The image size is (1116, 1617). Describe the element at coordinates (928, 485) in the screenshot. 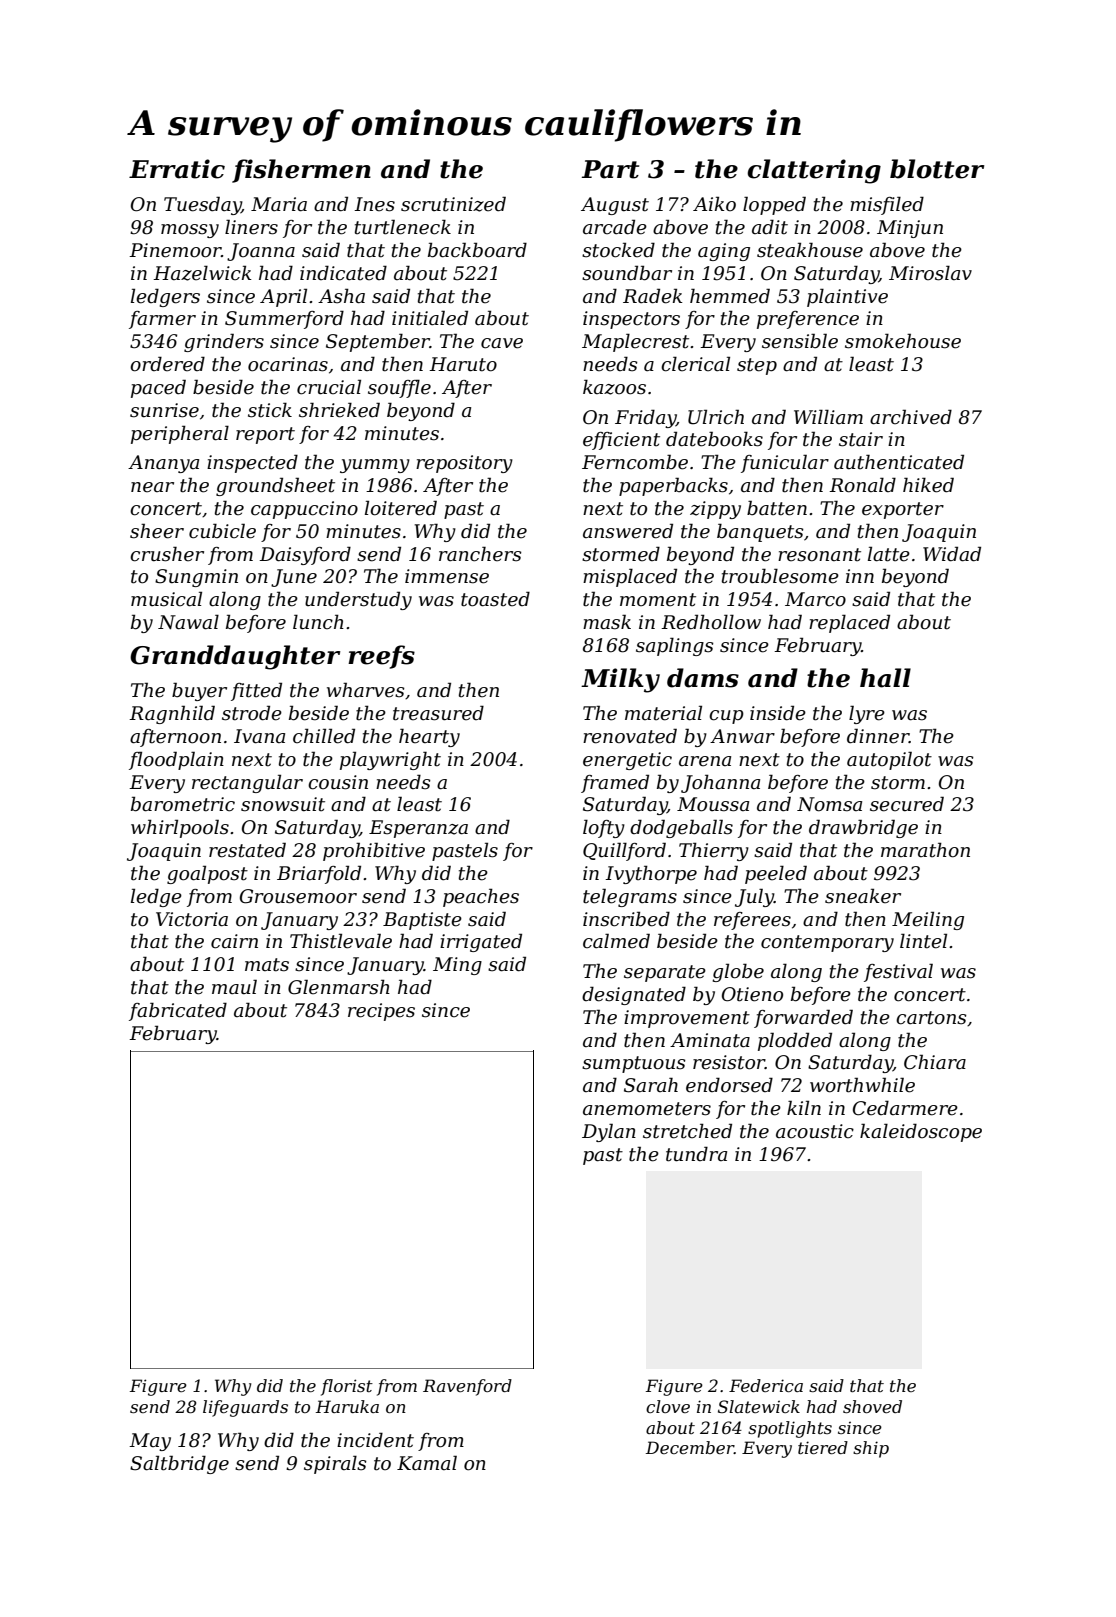

I see `hiked` at that location.
